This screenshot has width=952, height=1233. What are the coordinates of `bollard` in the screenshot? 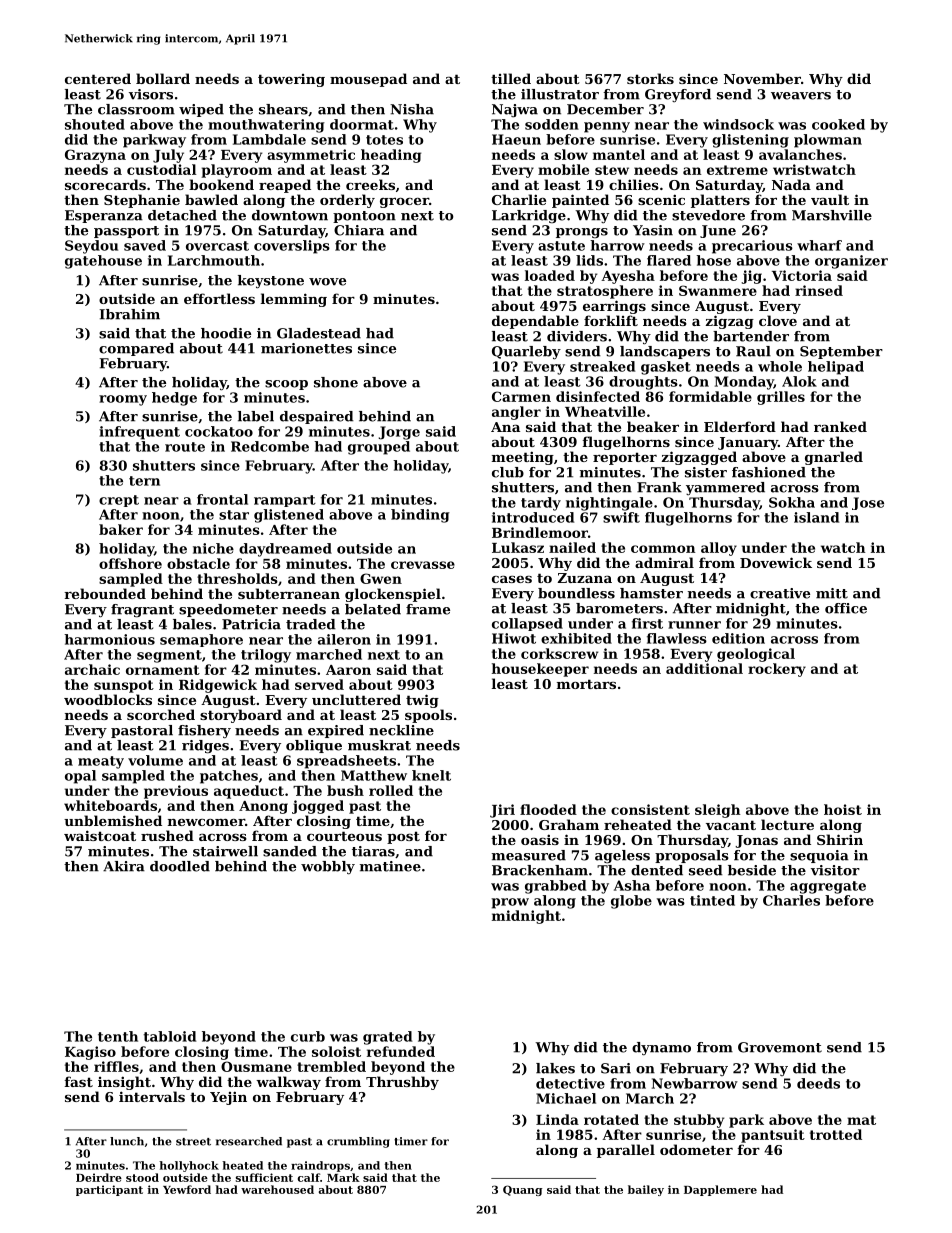 It's located at (163, 78).
